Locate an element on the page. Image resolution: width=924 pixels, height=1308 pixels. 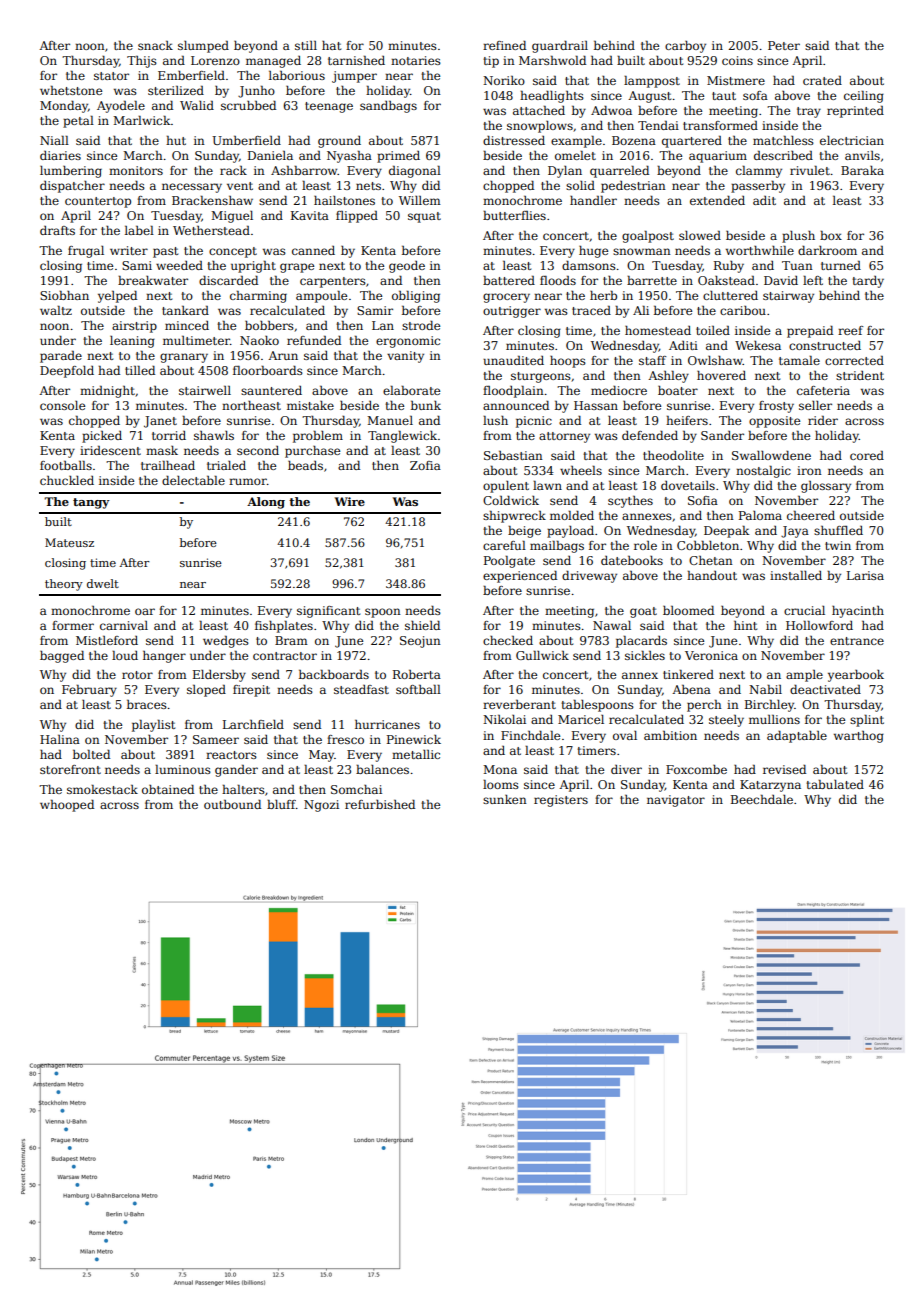
Mateusz is located at coordinates (69, 542).
